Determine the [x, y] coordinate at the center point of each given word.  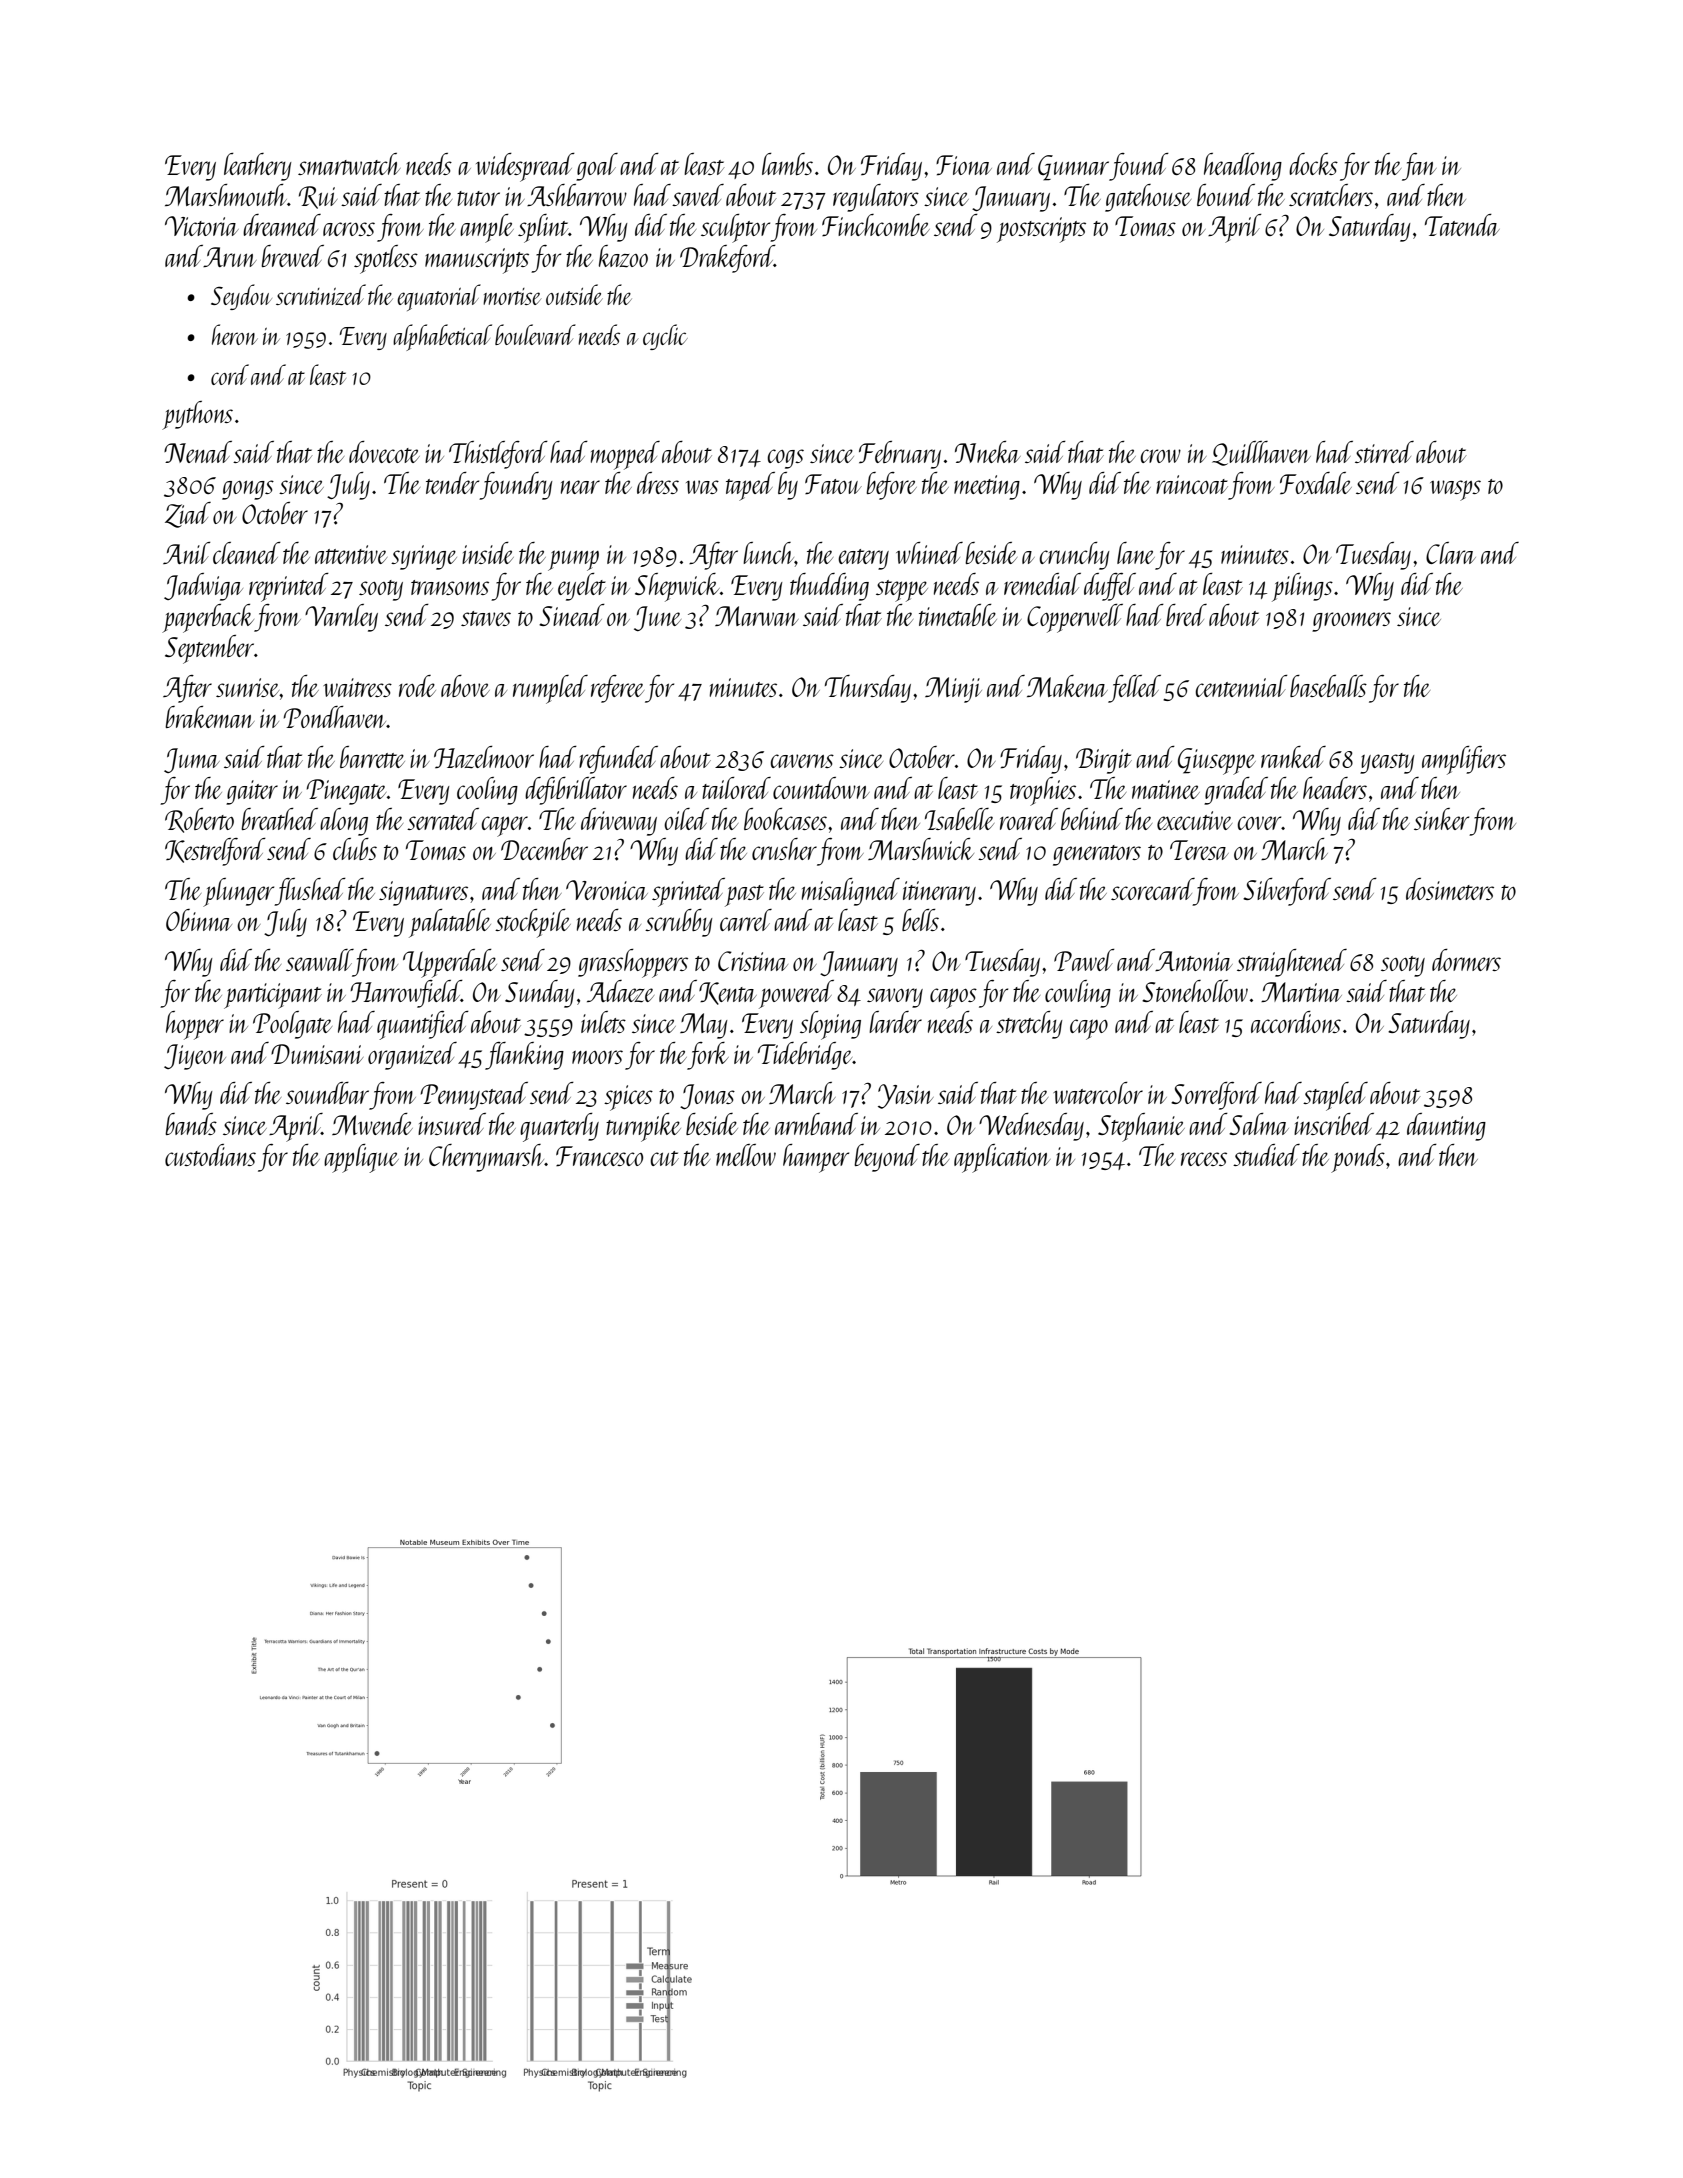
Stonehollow [1195, 991]
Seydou [241, 297]
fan [1419, 167]
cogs [786, 459]
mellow [746, 1155]
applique [361, 1158]
